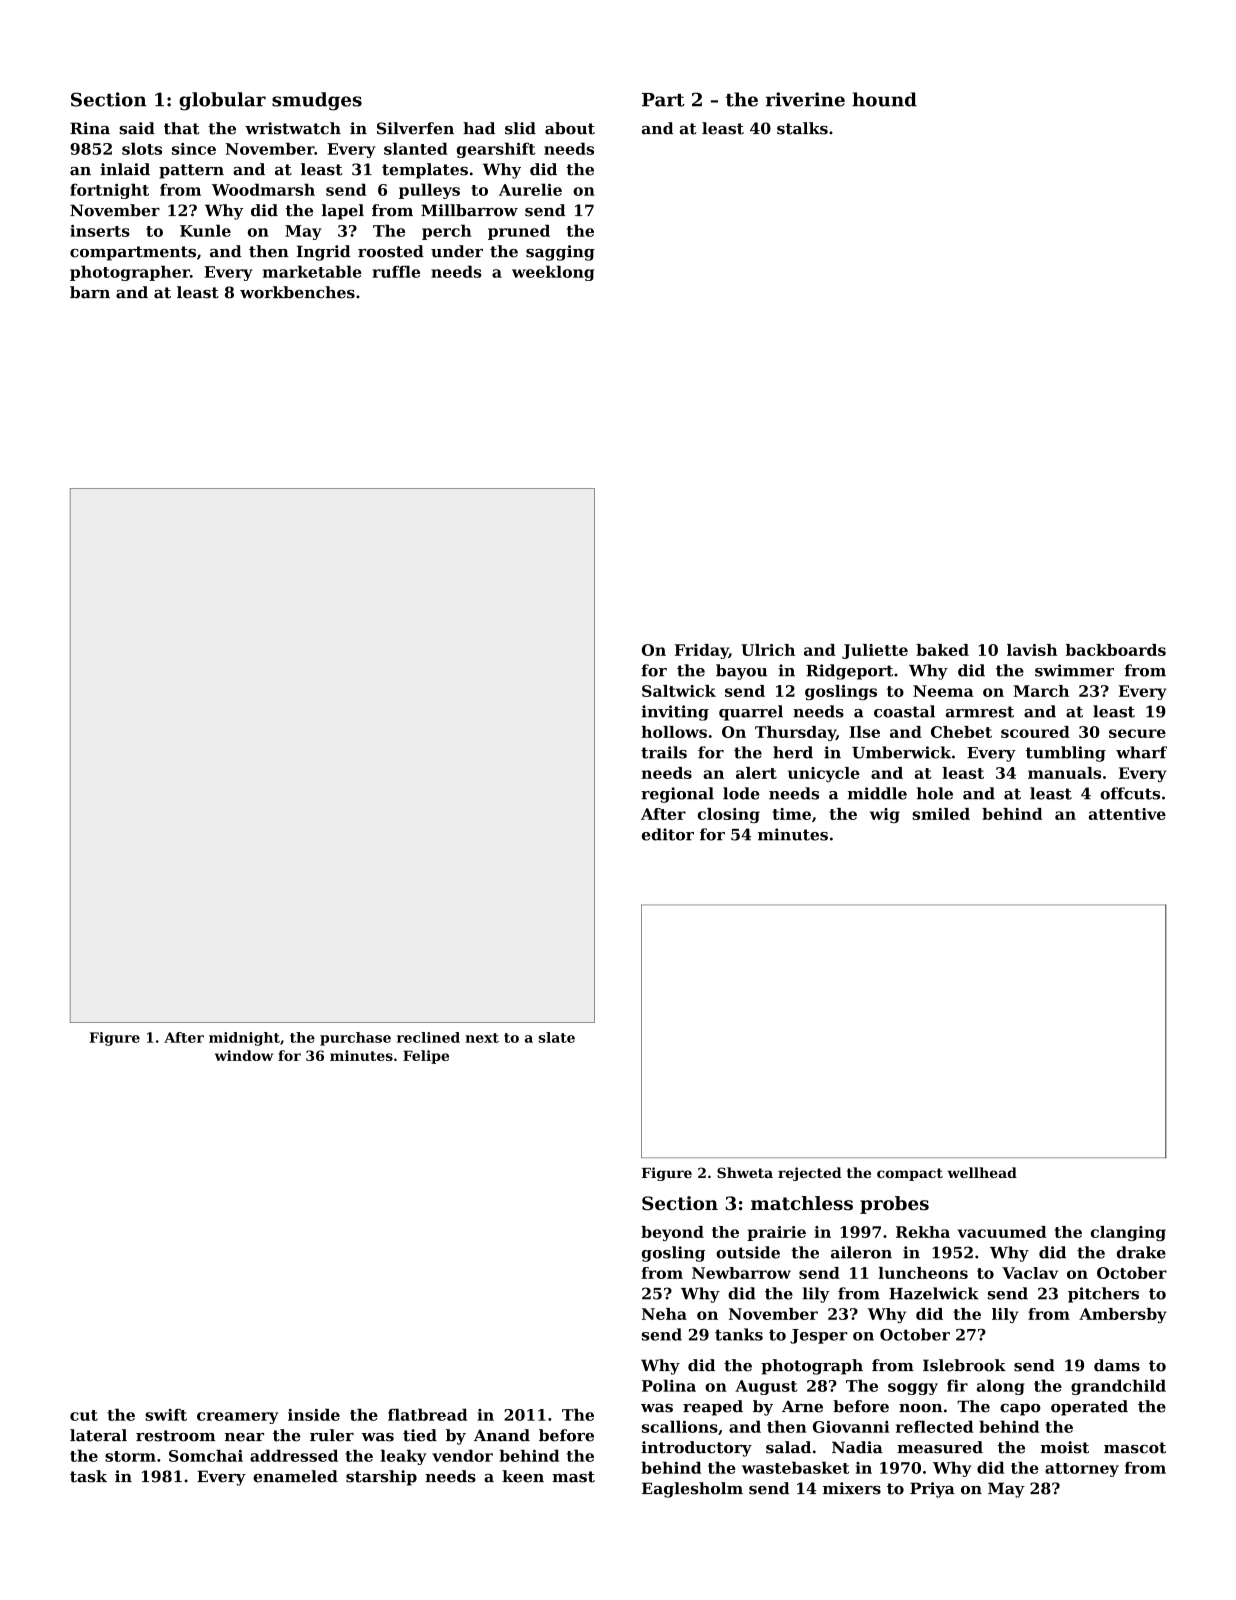  What do you see at coordinates (98, 1435) in the screenshot?
I see `lateral` at bounding box center [98, 1435].
